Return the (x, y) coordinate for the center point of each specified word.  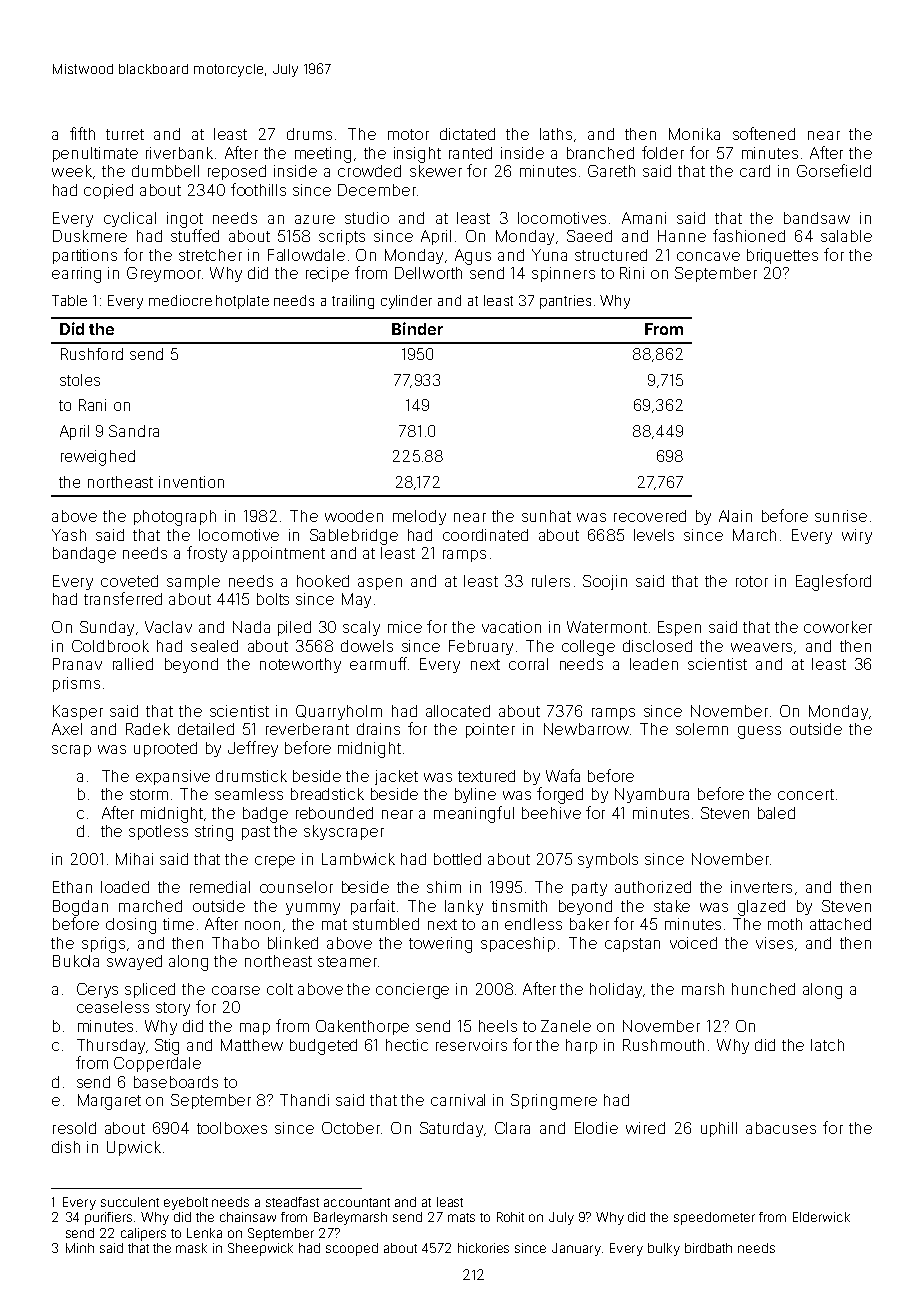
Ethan (72, 887)
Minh (80, 1248)
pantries (565, 302)
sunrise (841, 516)
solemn (702, 729)
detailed (206, 729)
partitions (85, 256)
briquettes (782, 256)
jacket (396, 777)
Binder (417, 328)
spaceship (518, 944)
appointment (279, 554)
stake (672, 906)
